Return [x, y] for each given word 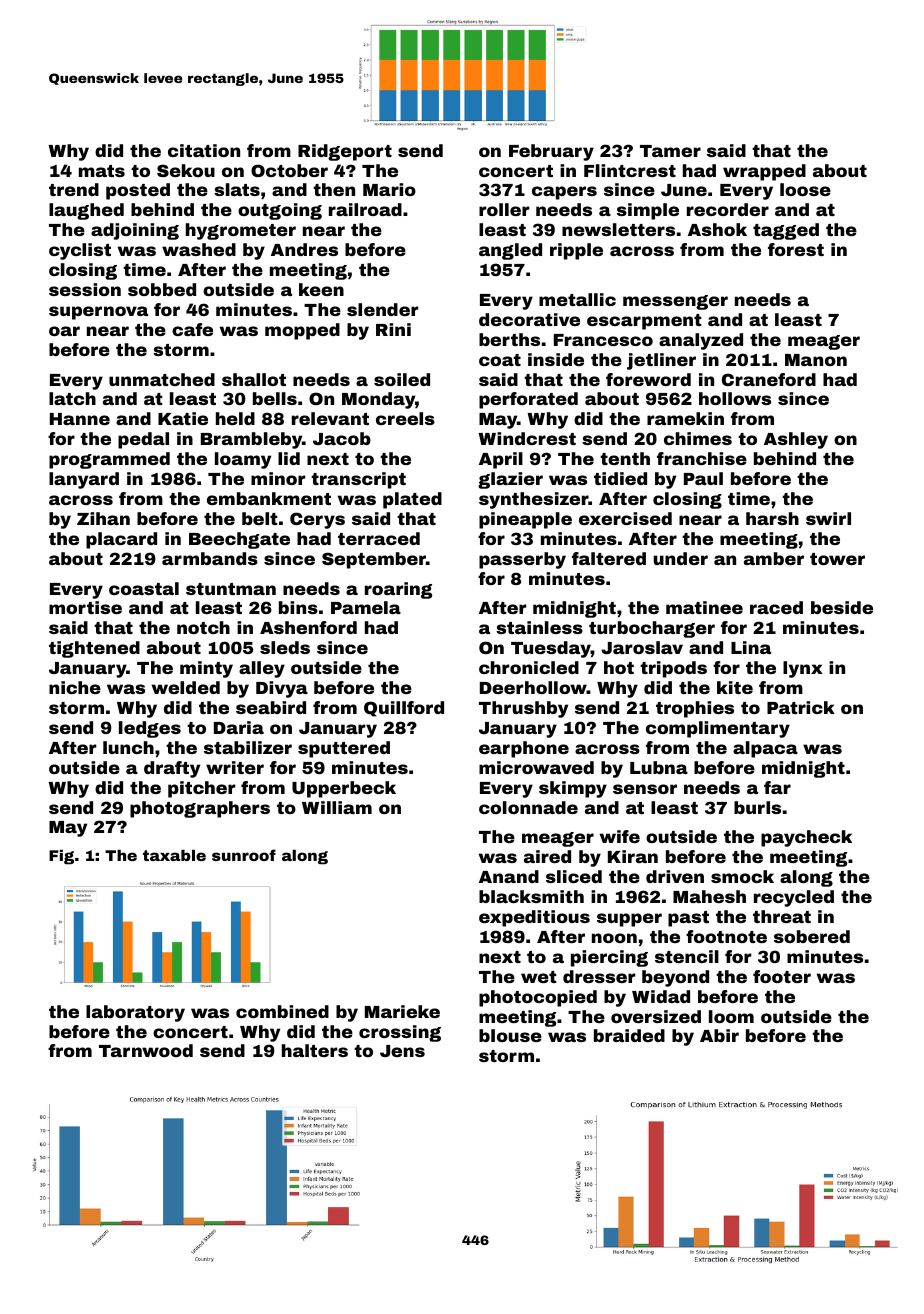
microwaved [536, 767]
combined [282, 1011]
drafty [172, 769]
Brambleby [251, 440]
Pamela [366, 607]
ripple [576, 251]
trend [74, 189]
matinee [704, 607]
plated [412, 500]
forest [796, 249]
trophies [695, 709]
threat [782, 916]
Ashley [796, 440]
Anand [509, 876]
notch [203, 627]
